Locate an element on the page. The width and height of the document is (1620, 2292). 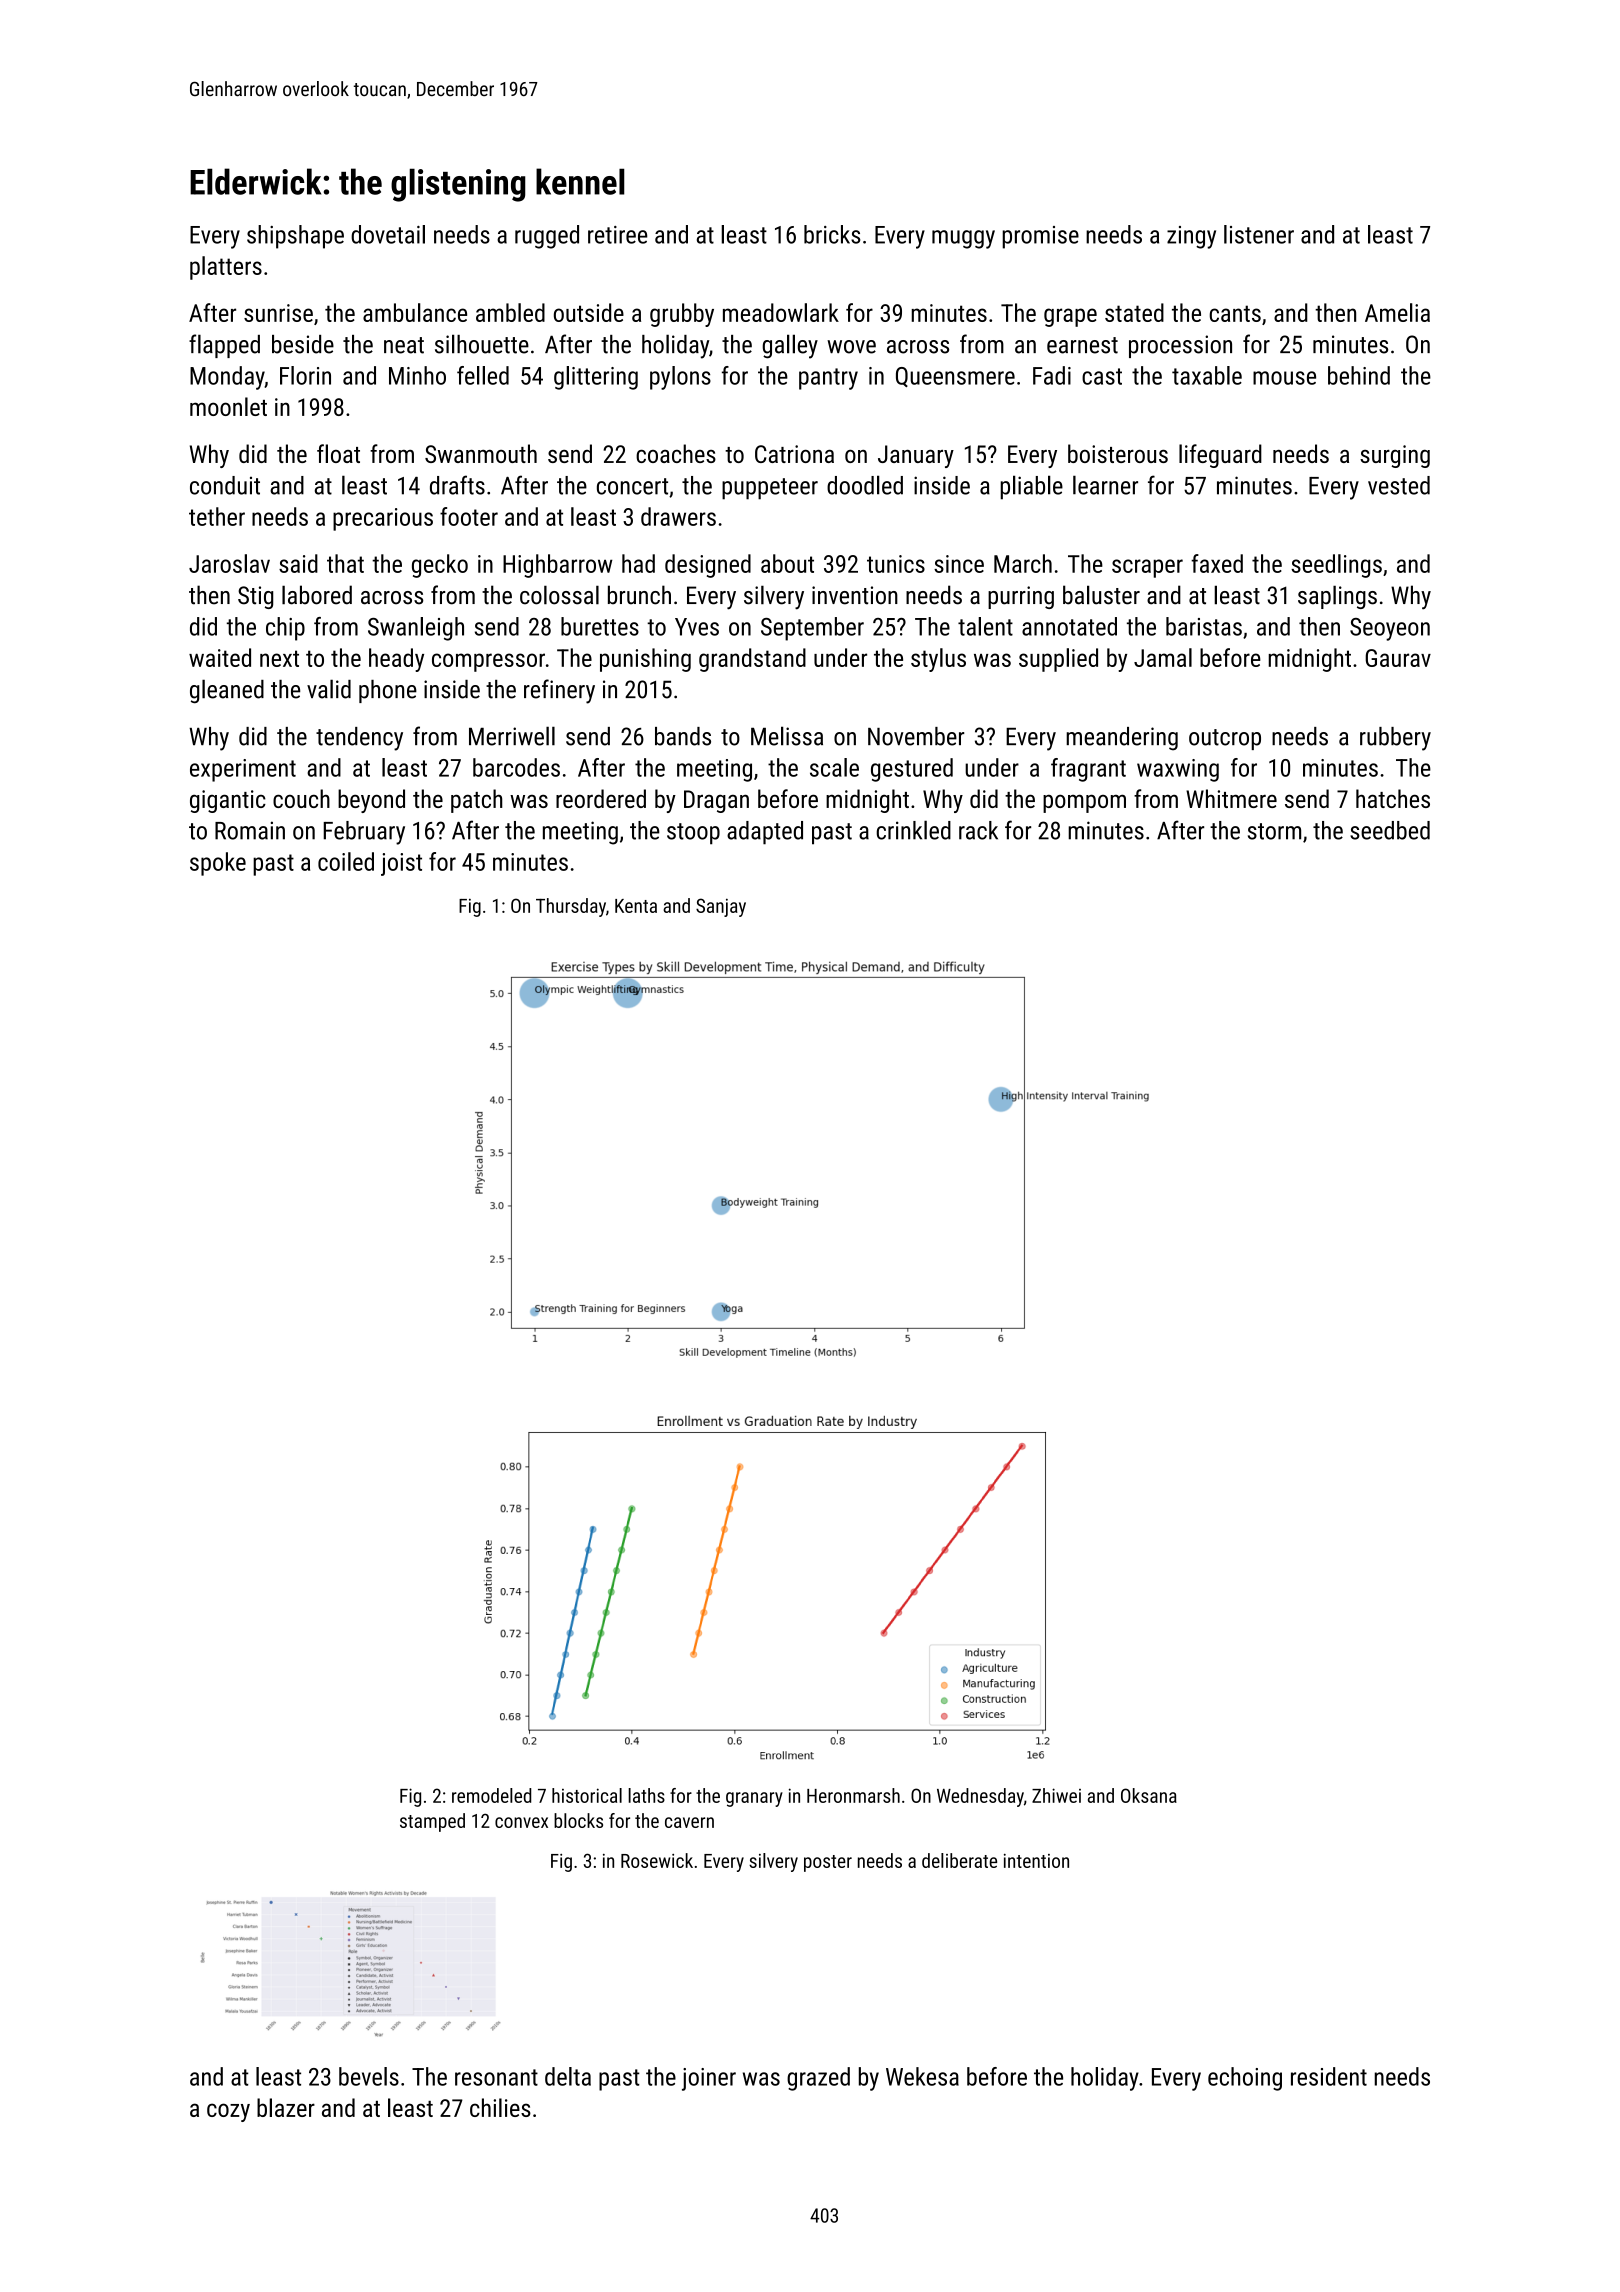
platters is located at coordinates (226, 268).
